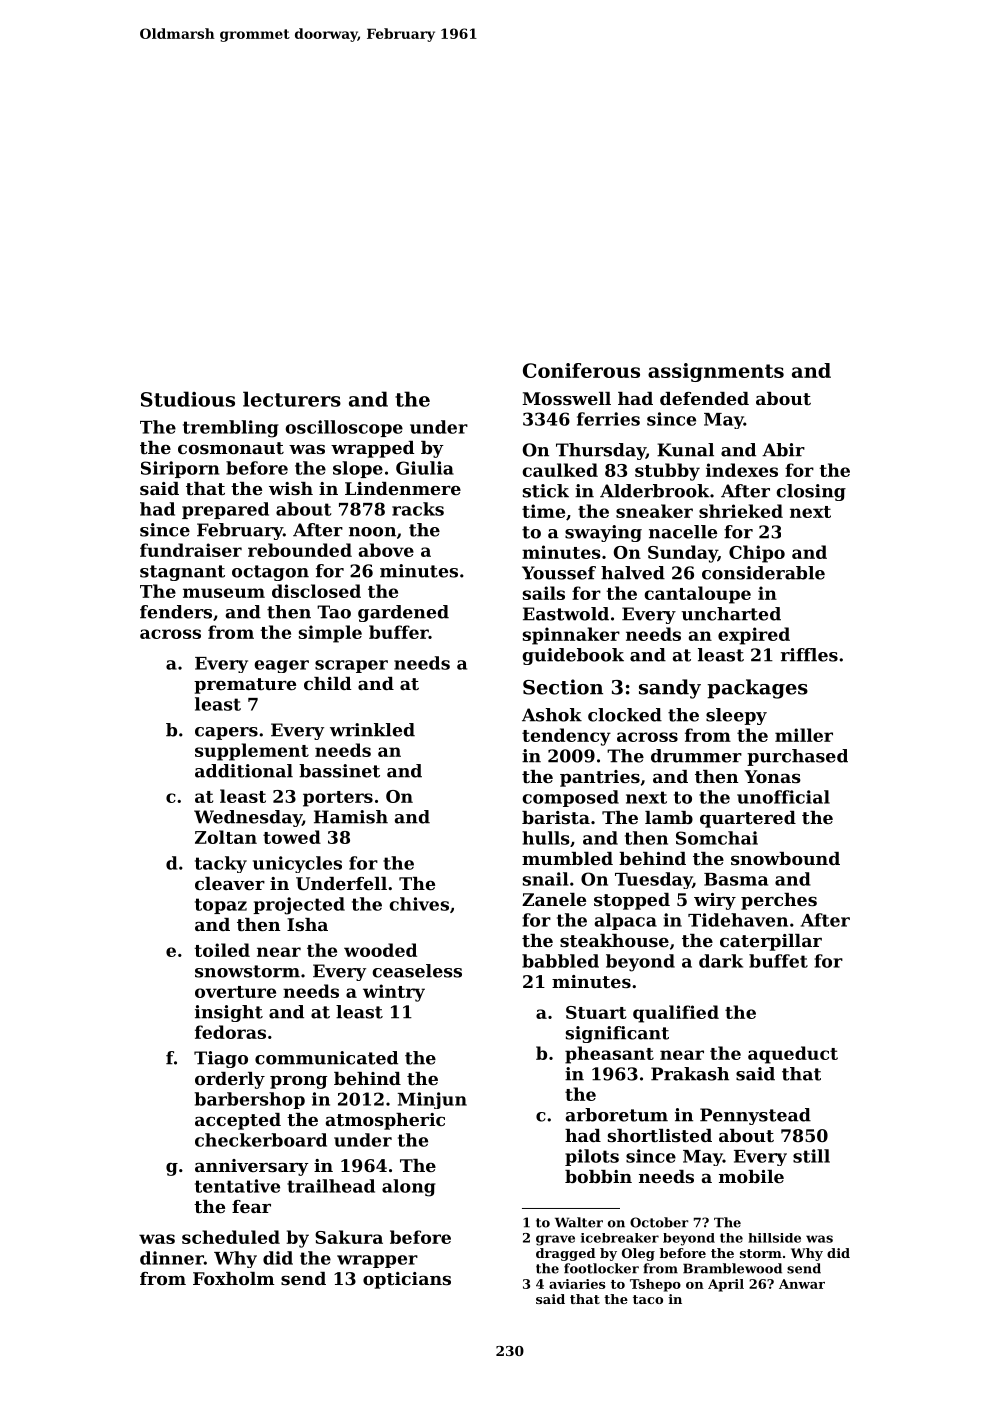 This screenshot has height=1408, width=991. What do you see at coordinates (419, 904) in the screenshot?
I see `chives` at bounding box center [419, 904].
